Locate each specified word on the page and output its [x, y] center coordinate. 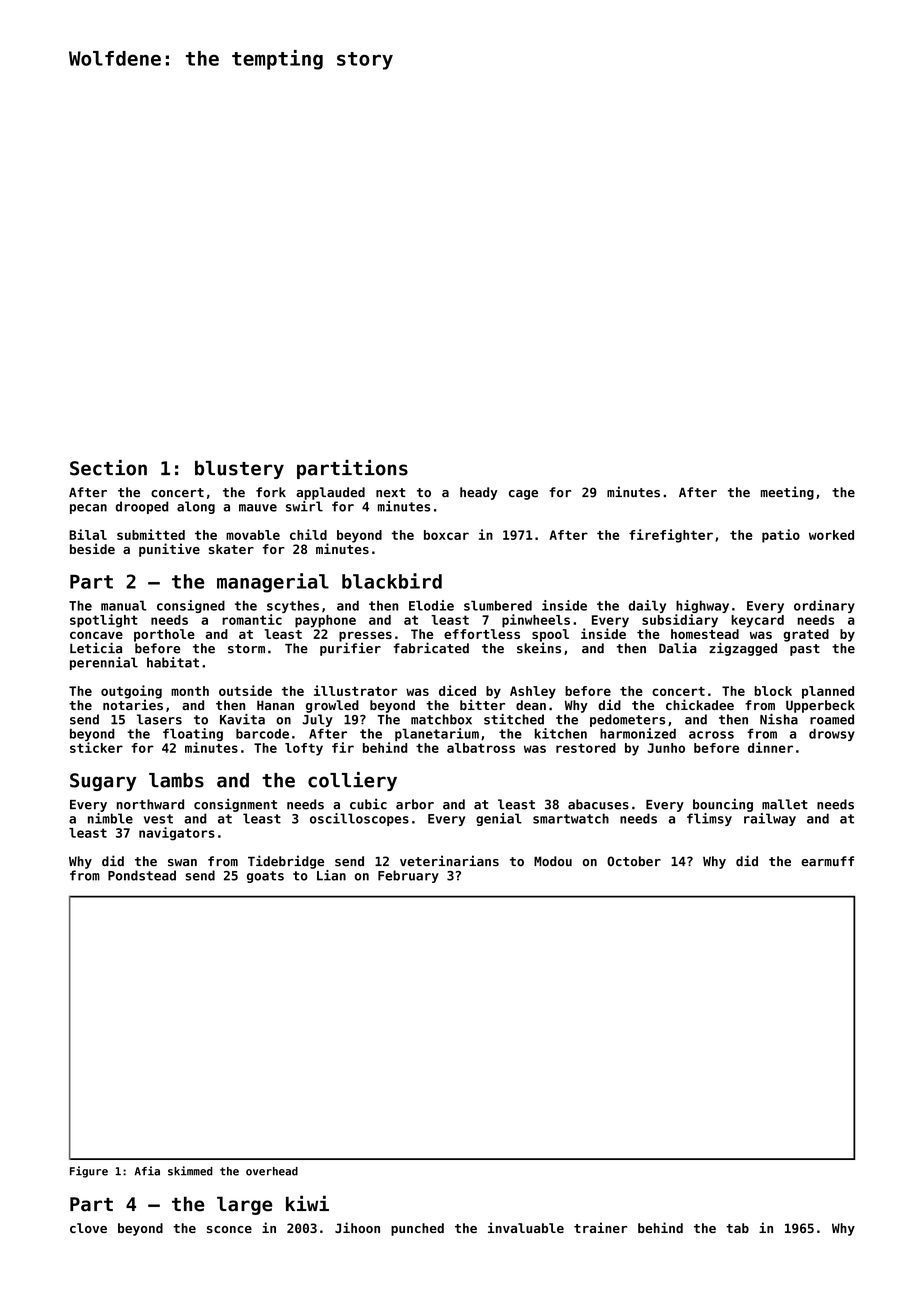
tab [737, 1228]
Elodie [431, 605]
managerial [273, 583]
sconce [229, 1229]
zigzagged [743, 649]
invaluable [526, 1227]
